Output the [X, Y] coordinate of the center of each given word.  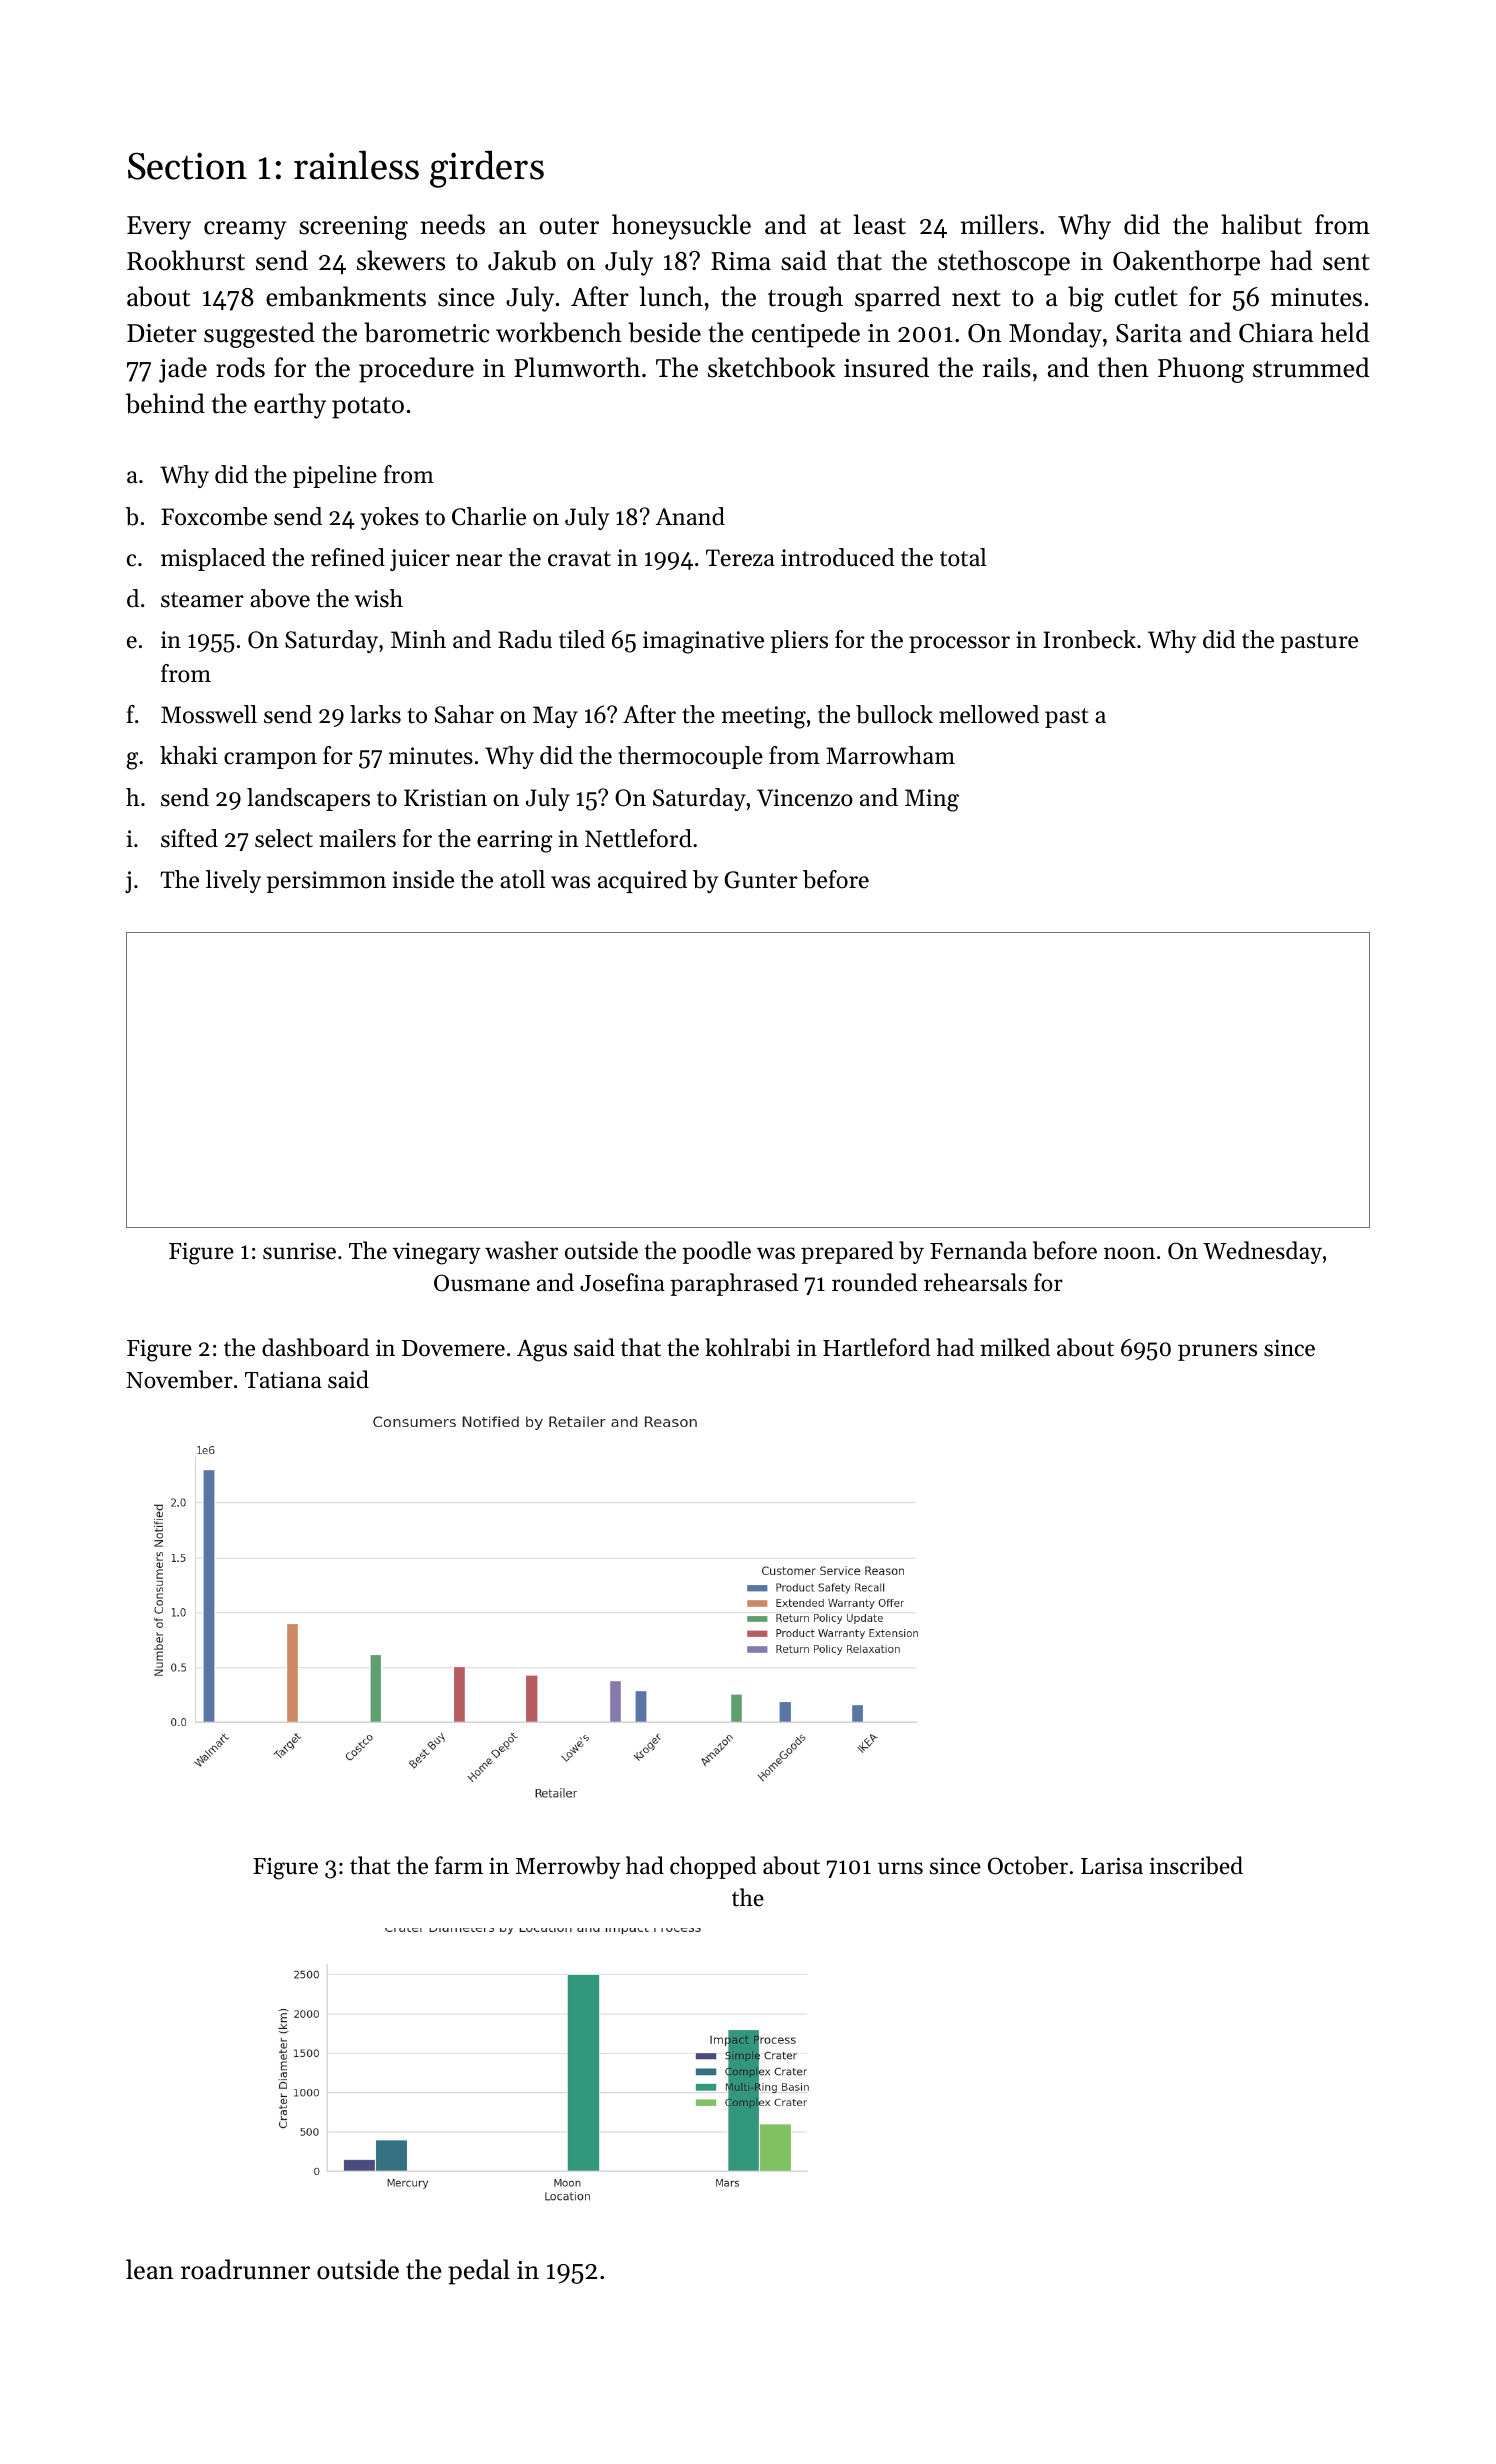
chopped [713, 1867]
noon [1129, 1253]
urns [900, 1868]
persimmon [326, 882]
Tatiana [283, 1380]
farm [459, 1865]
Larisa [1112, 1866]
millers [999, 224]
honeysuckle [681, 227]
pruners [1217, 1352]
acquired [642, 881]
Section [187, 166]
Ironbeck [1089, 639]
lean [150, 2269]
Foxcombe [214, 516]
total [963, 557]
